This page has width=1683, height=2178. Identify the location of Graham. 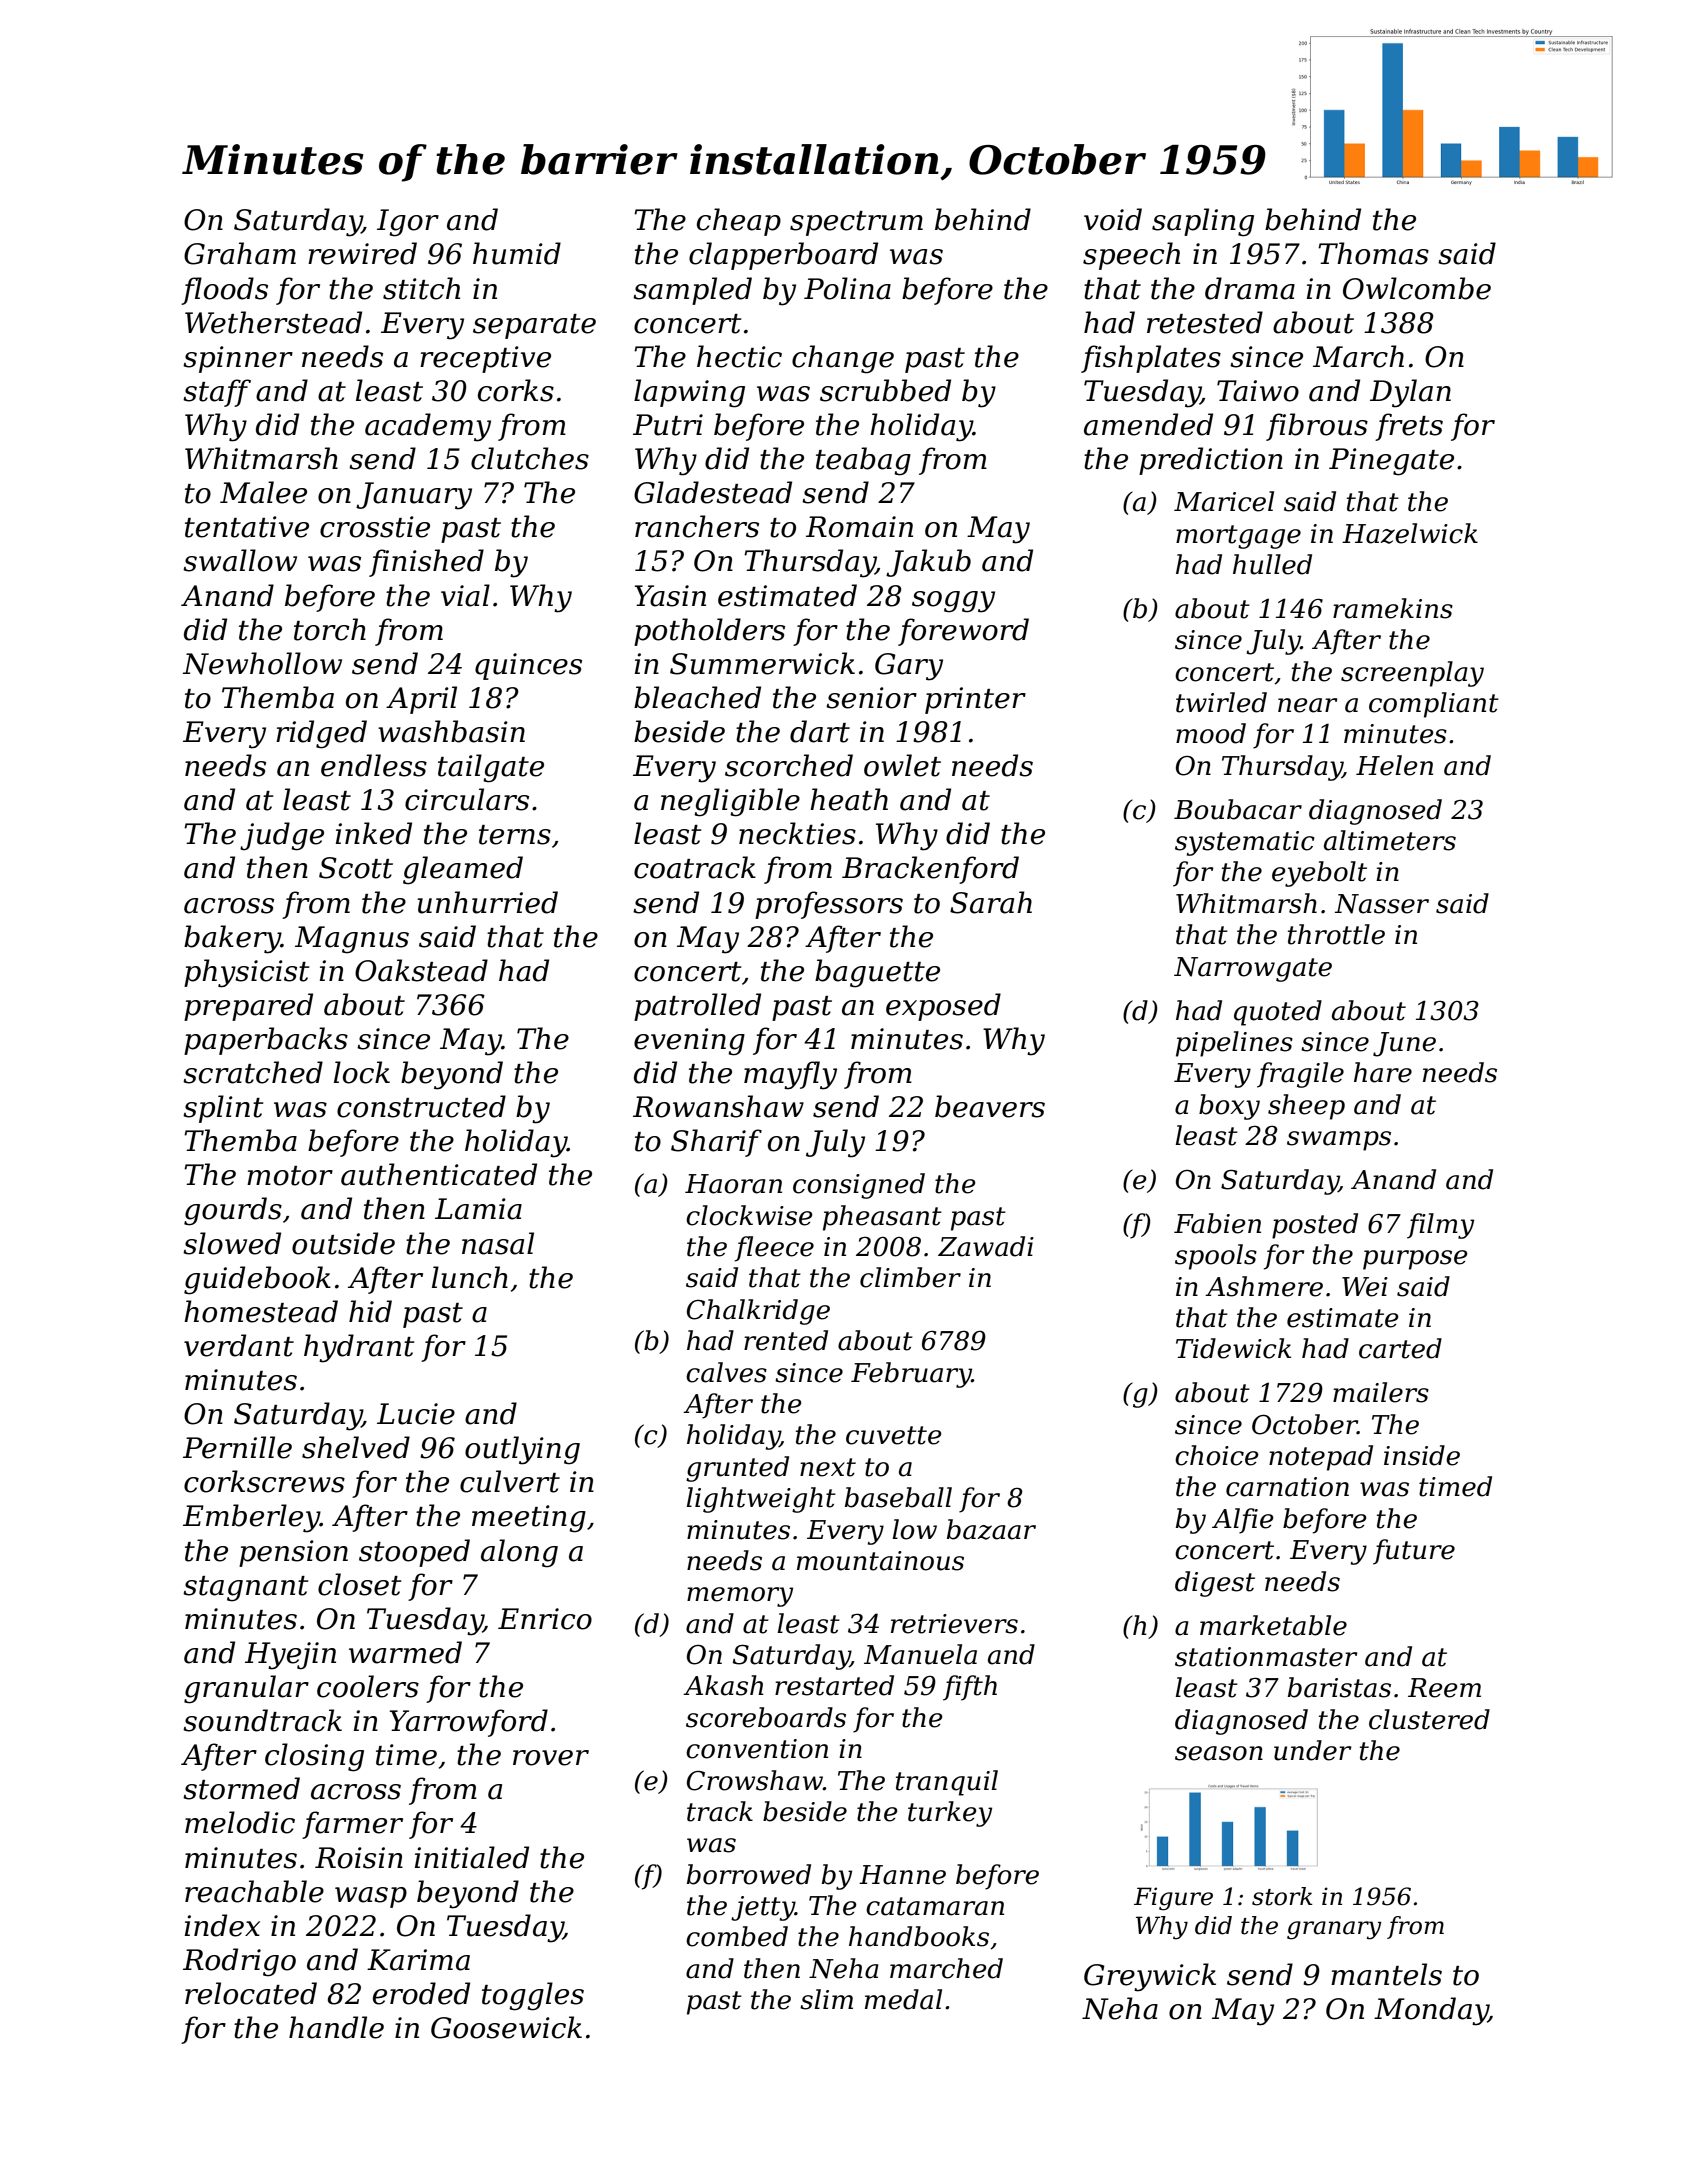
(240, 253).
